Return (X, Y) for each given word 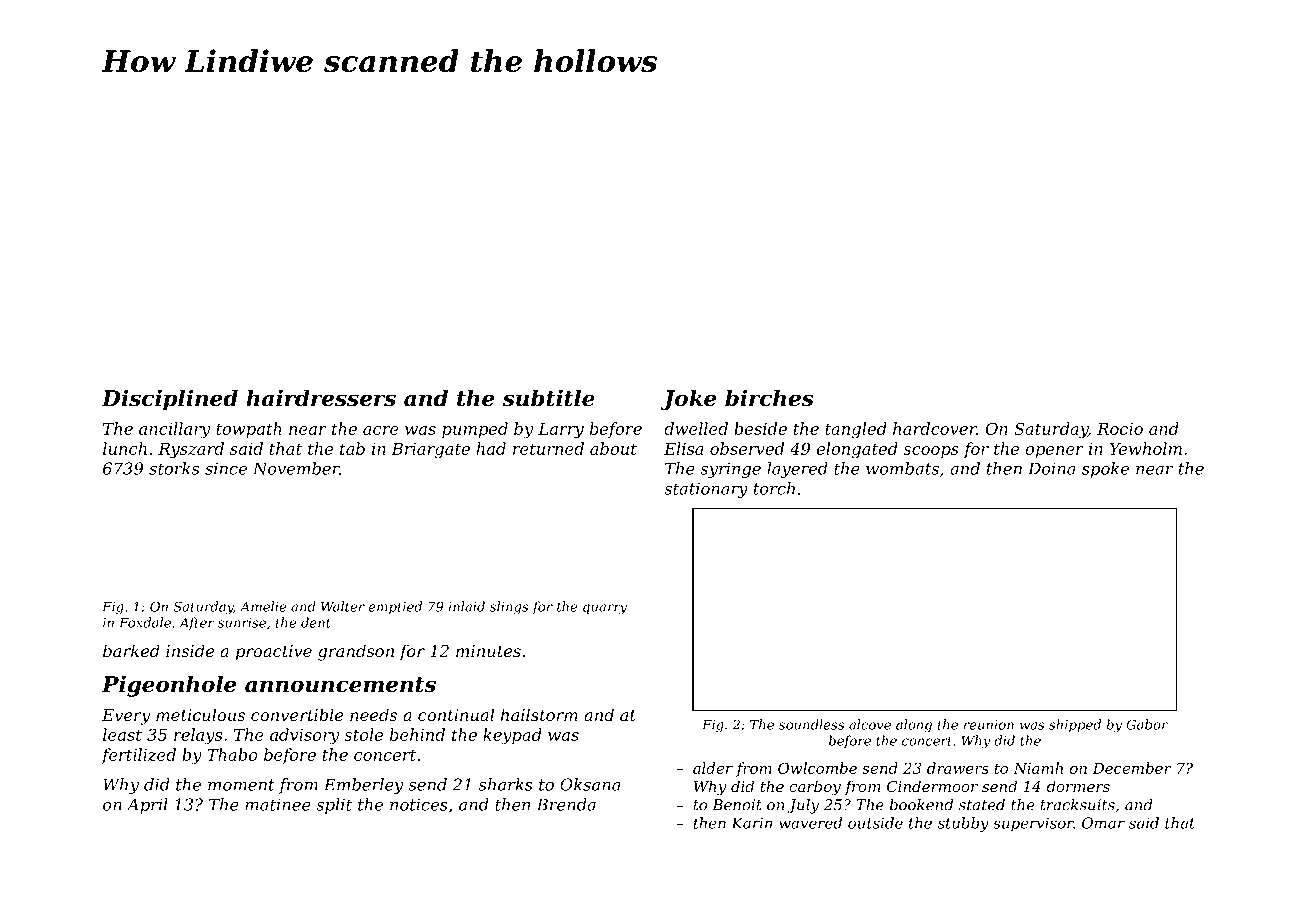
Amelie (263, 606)
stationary (706, 490)
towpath (249, 430)
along (914, 726)
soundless (811, 724)
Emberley (364, 786)
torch (774, 488)
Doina (1052, 468)
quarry (605, 609)
